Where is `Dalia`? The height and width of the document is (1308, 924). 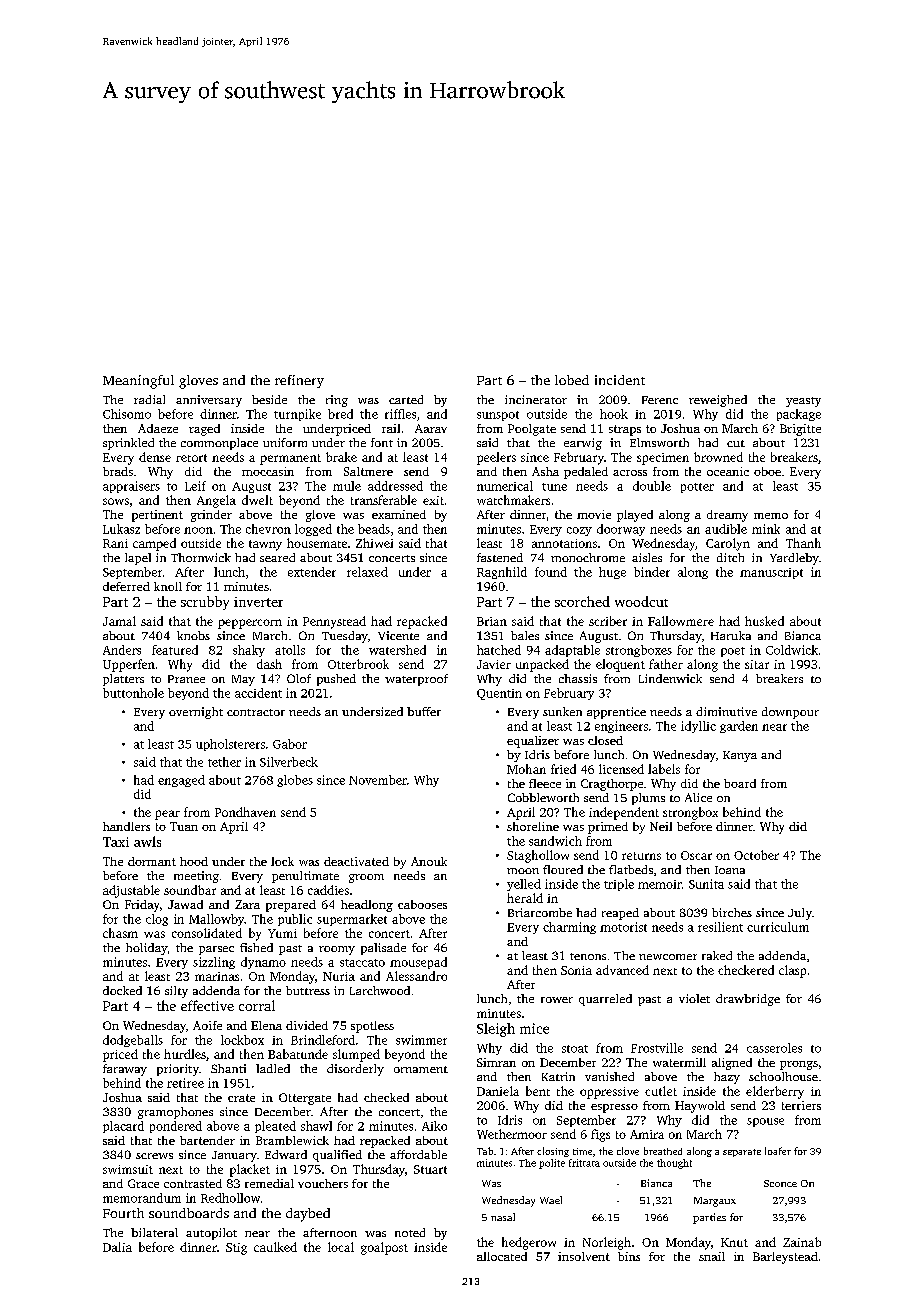
Dalia is located at coordinates (117, 1247).
